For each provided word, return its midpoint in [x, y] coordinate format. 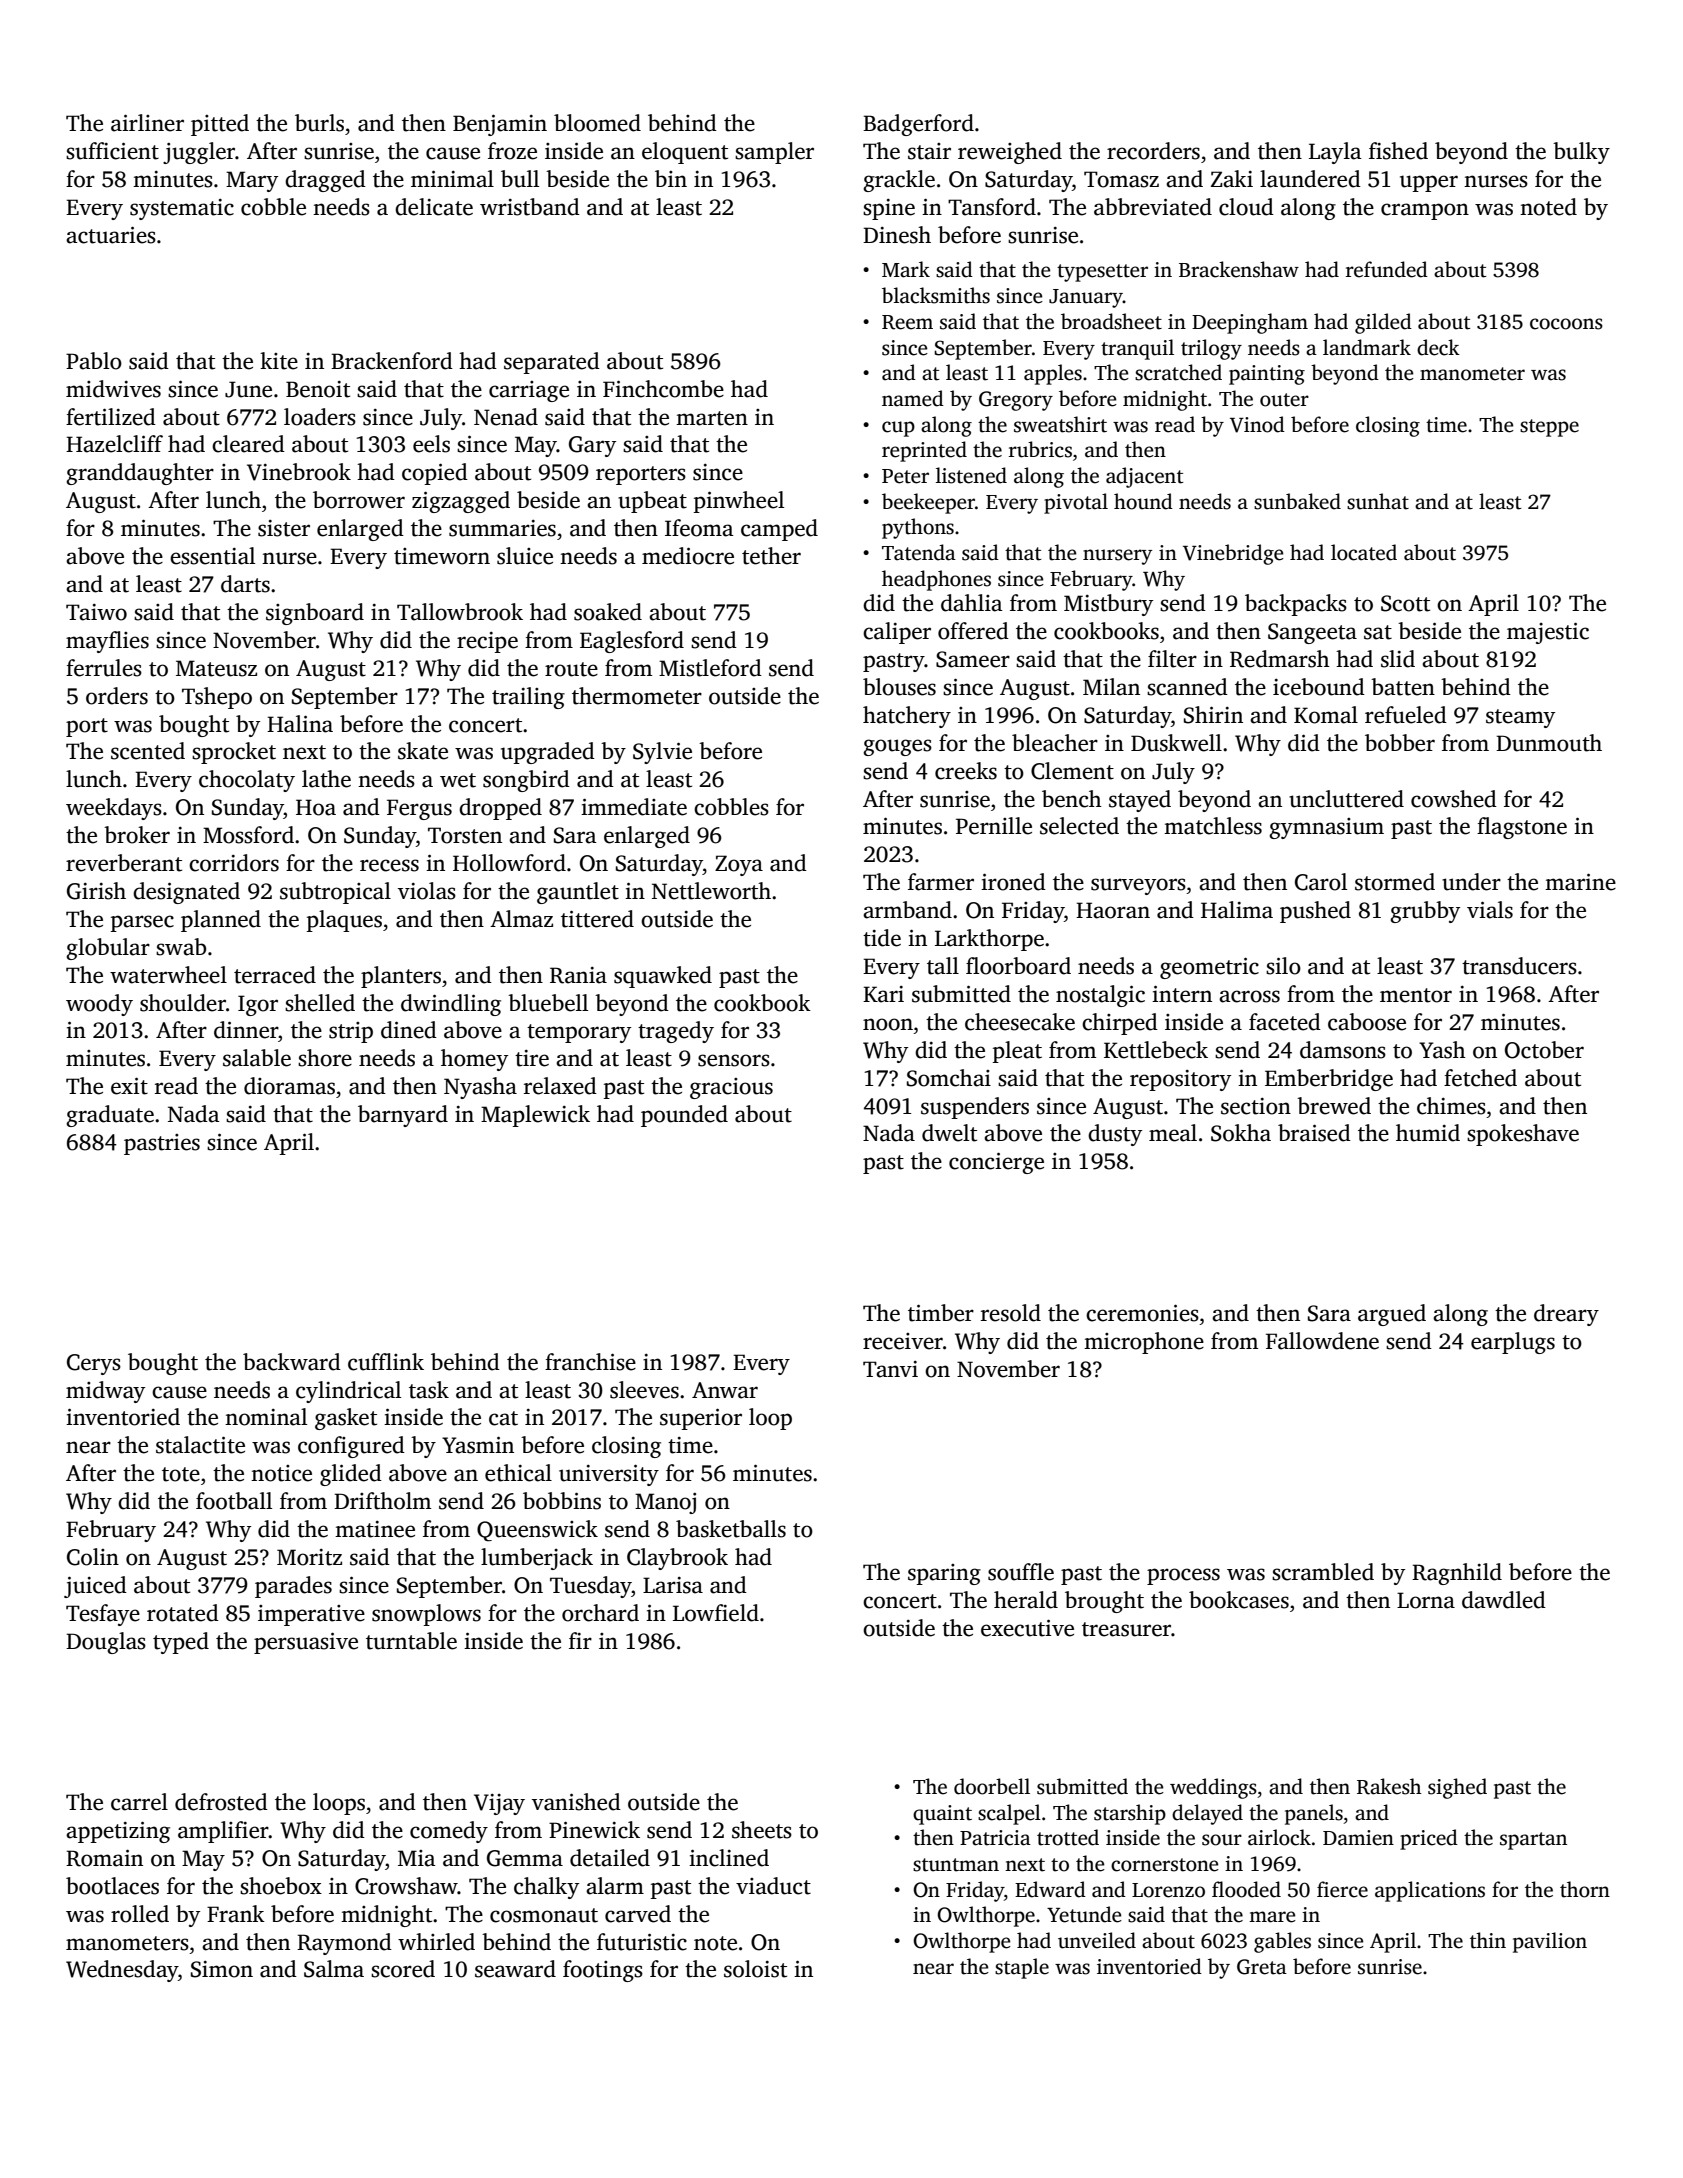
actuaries [111, 235]
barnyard [403, 1116]
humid [1428, 1133]
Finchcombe [663, 389]
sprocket [234, 753]
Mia [417, 1858]
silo [1283, 966]
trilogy [1211, 349]
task [429, 1390]
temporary [579, 1033]
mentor [1416, 995]
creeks [966, 771]
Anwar [725, 1390]
